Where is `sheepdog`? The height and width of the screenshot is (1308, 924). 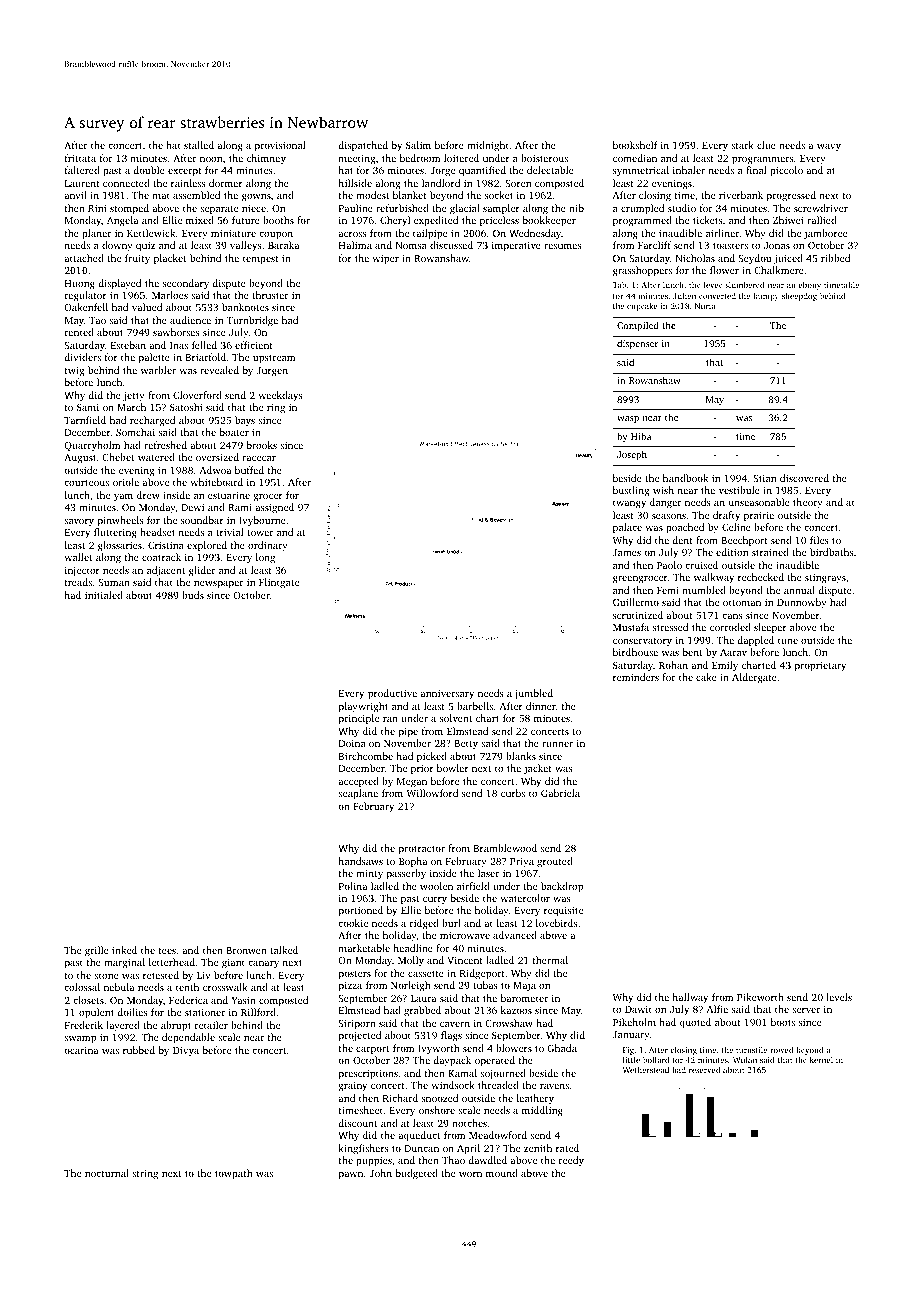
sheepdog is located at coordinates (799, 297).
